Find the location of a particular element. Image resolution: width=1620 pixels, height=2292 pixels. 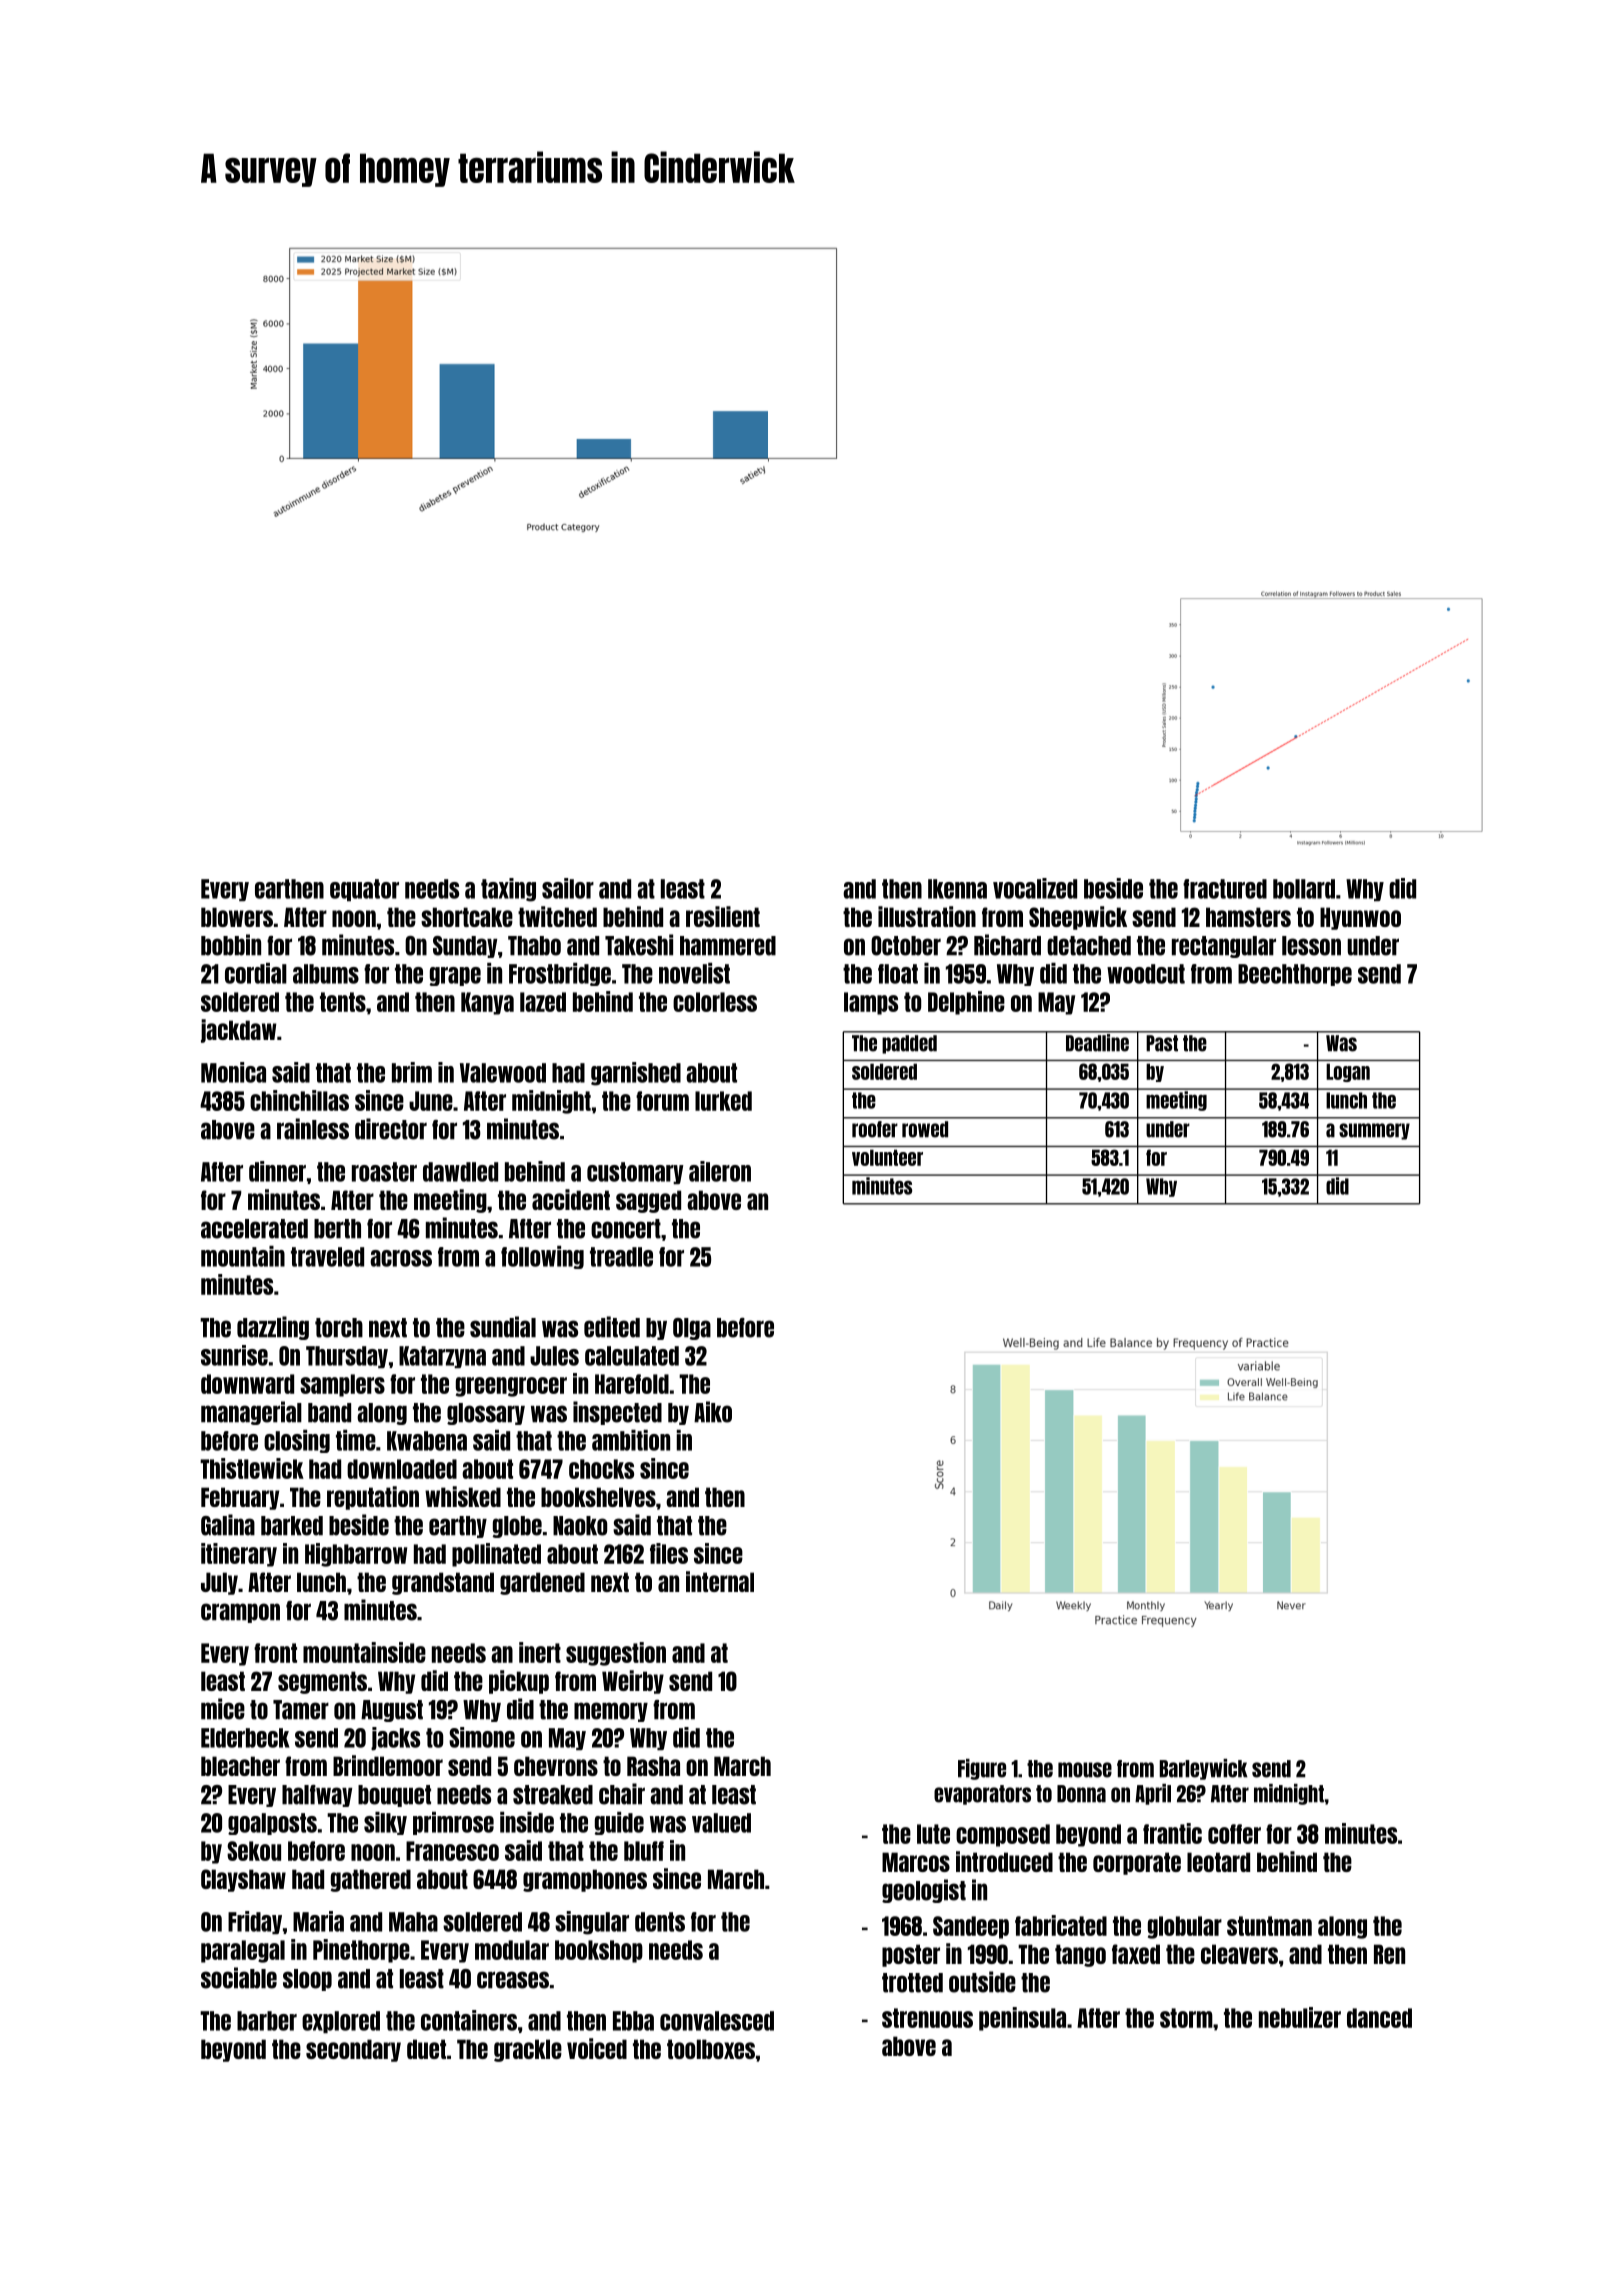

Jules is located at coordinates (554, 1356).
